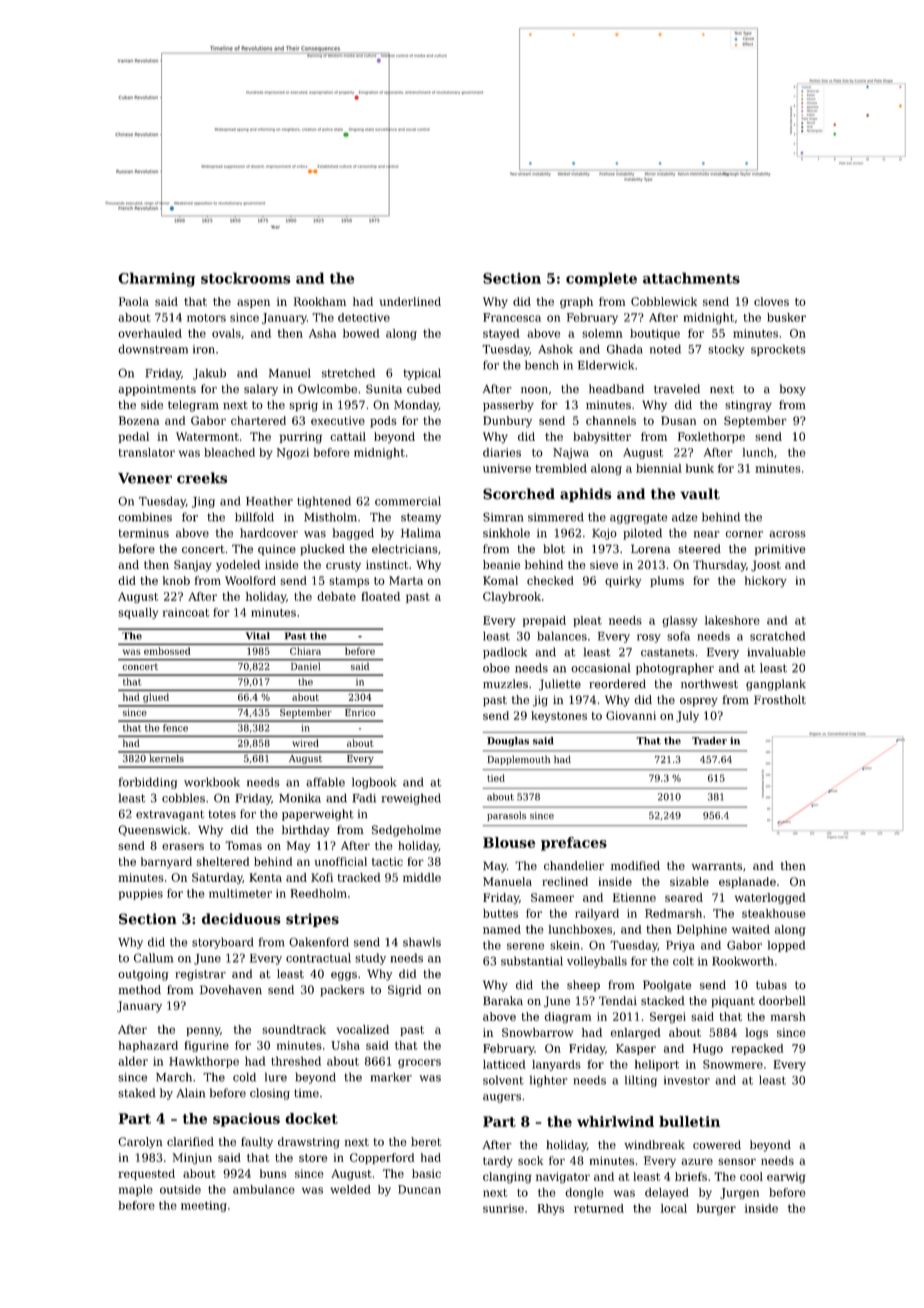  What do you see at coordinates (778, 350) in the image?
I see `sprockets` at bounding box center [778, 350].
